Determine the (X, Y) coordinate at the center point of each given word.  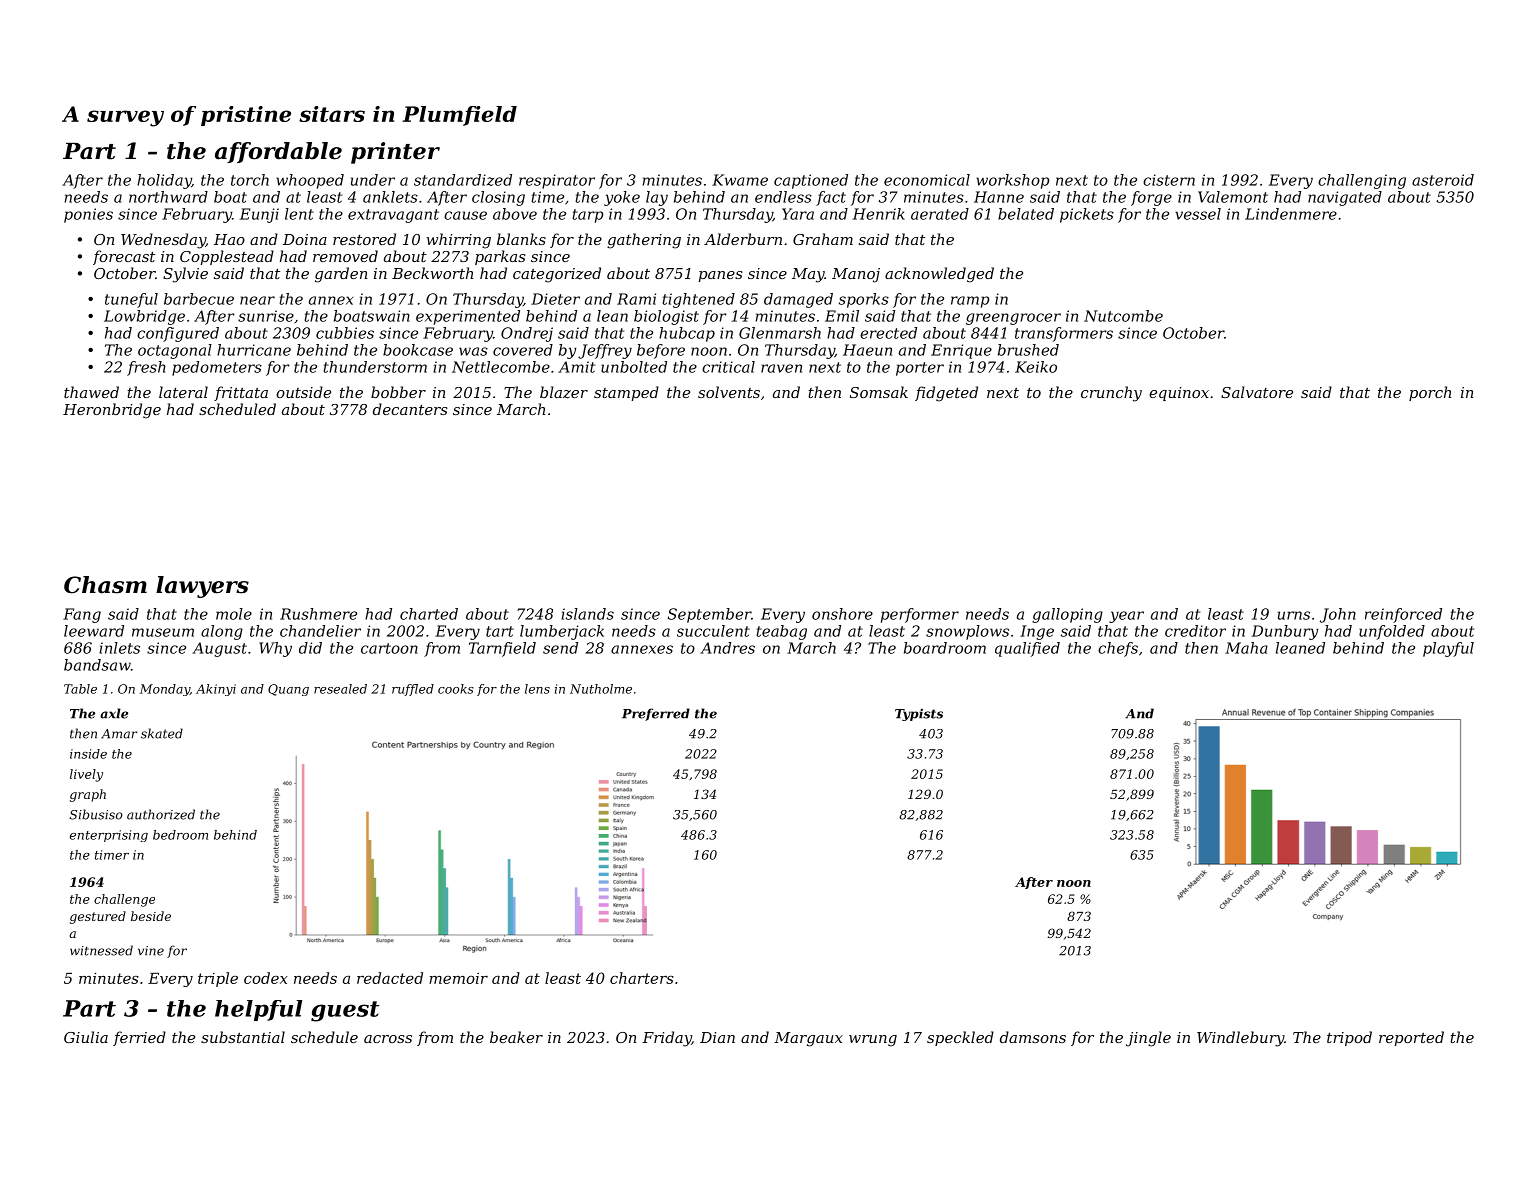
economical (927, 180)
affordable (278, 152)
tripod (1349, 1038)
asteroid (1443, 180)
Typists (919, 715)
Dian (717, 1037)
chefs (1118, 649)
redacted (390, 978)
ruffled (413, 690)
